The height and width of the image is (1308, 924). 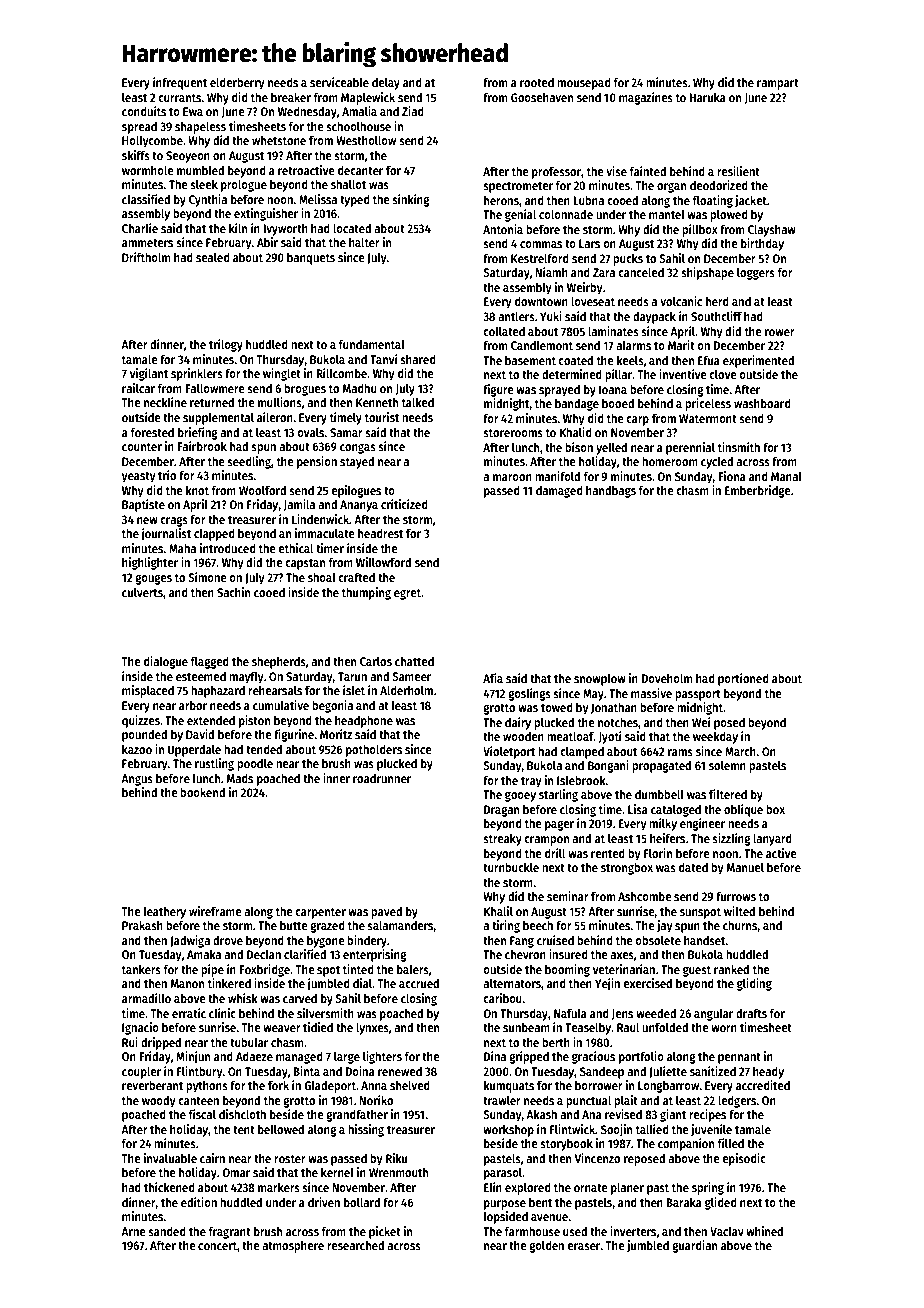 I want to click on handbags, so click(x=611, y=491).
